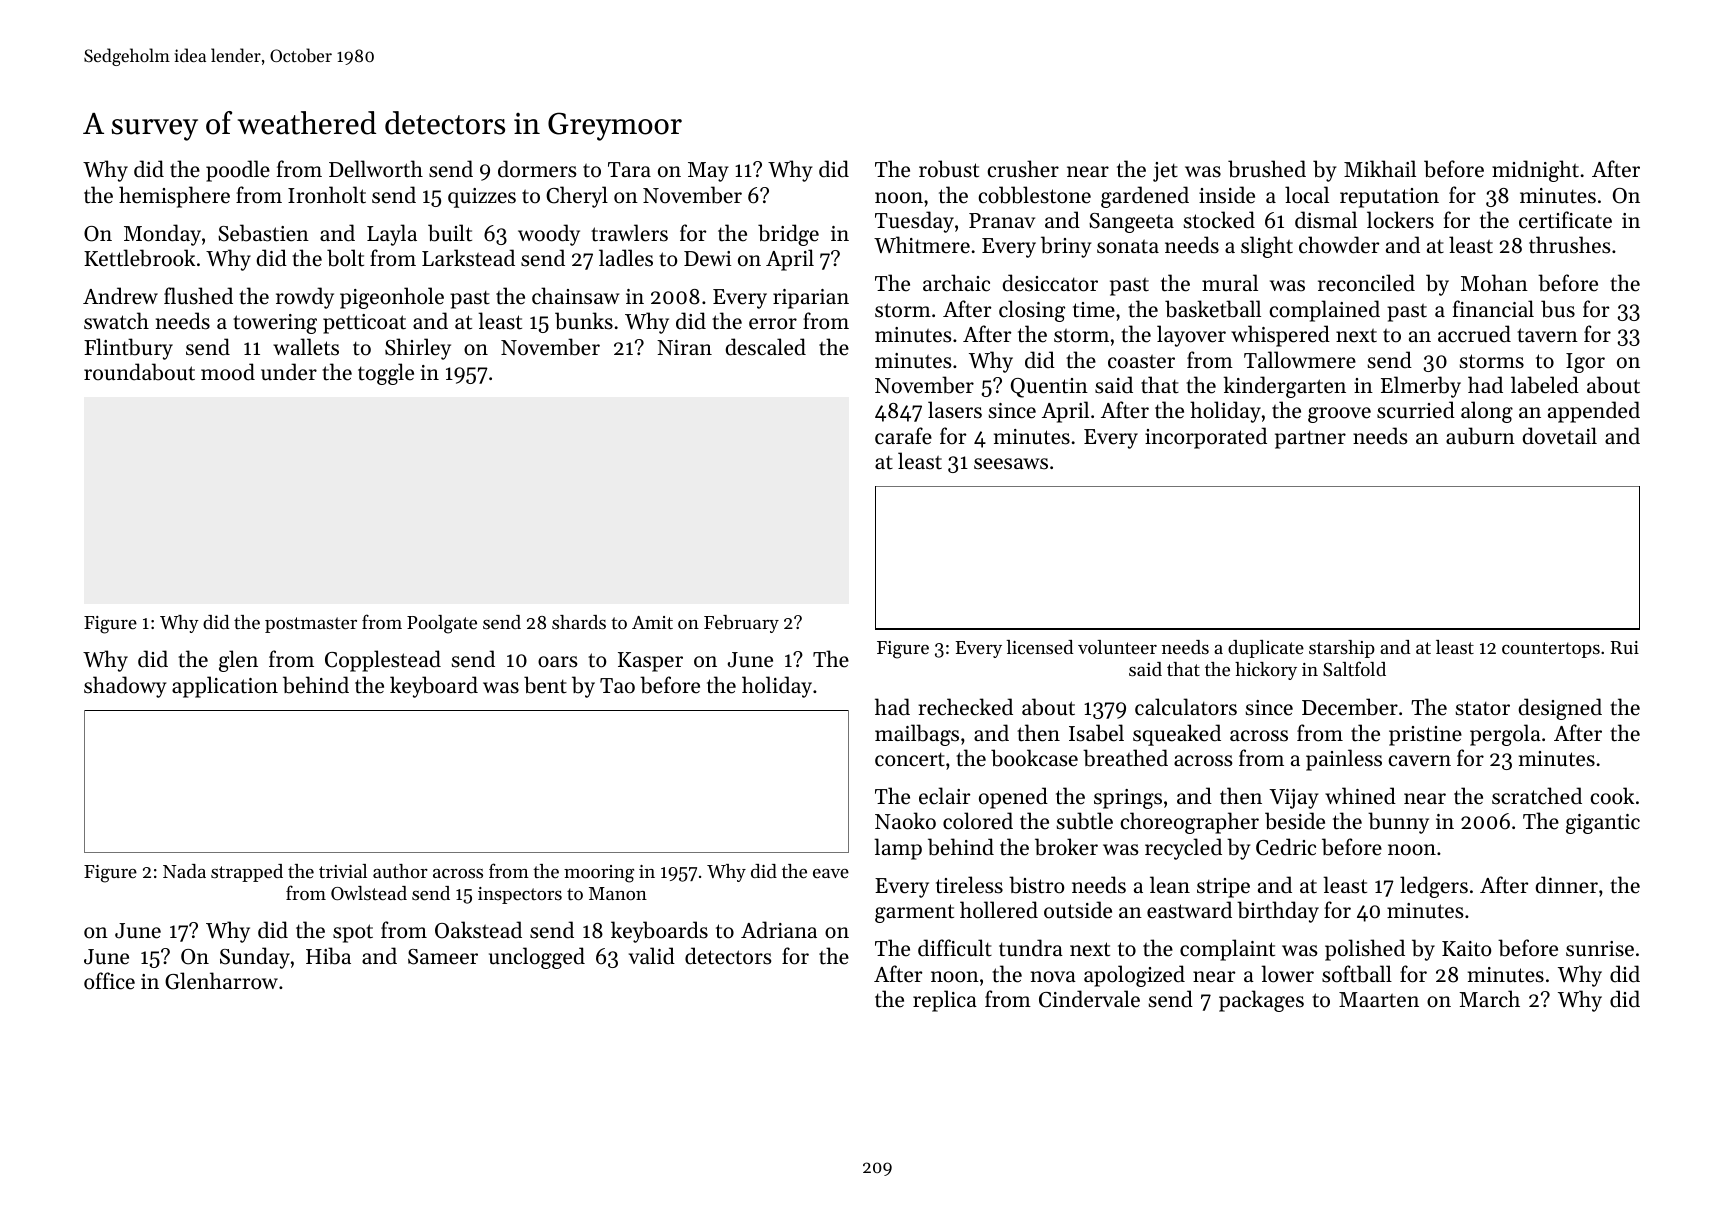 The image size is (1724, 1219). Describe the element at coordinates (1267, 169) in the page. I see `brushed` at that location.
